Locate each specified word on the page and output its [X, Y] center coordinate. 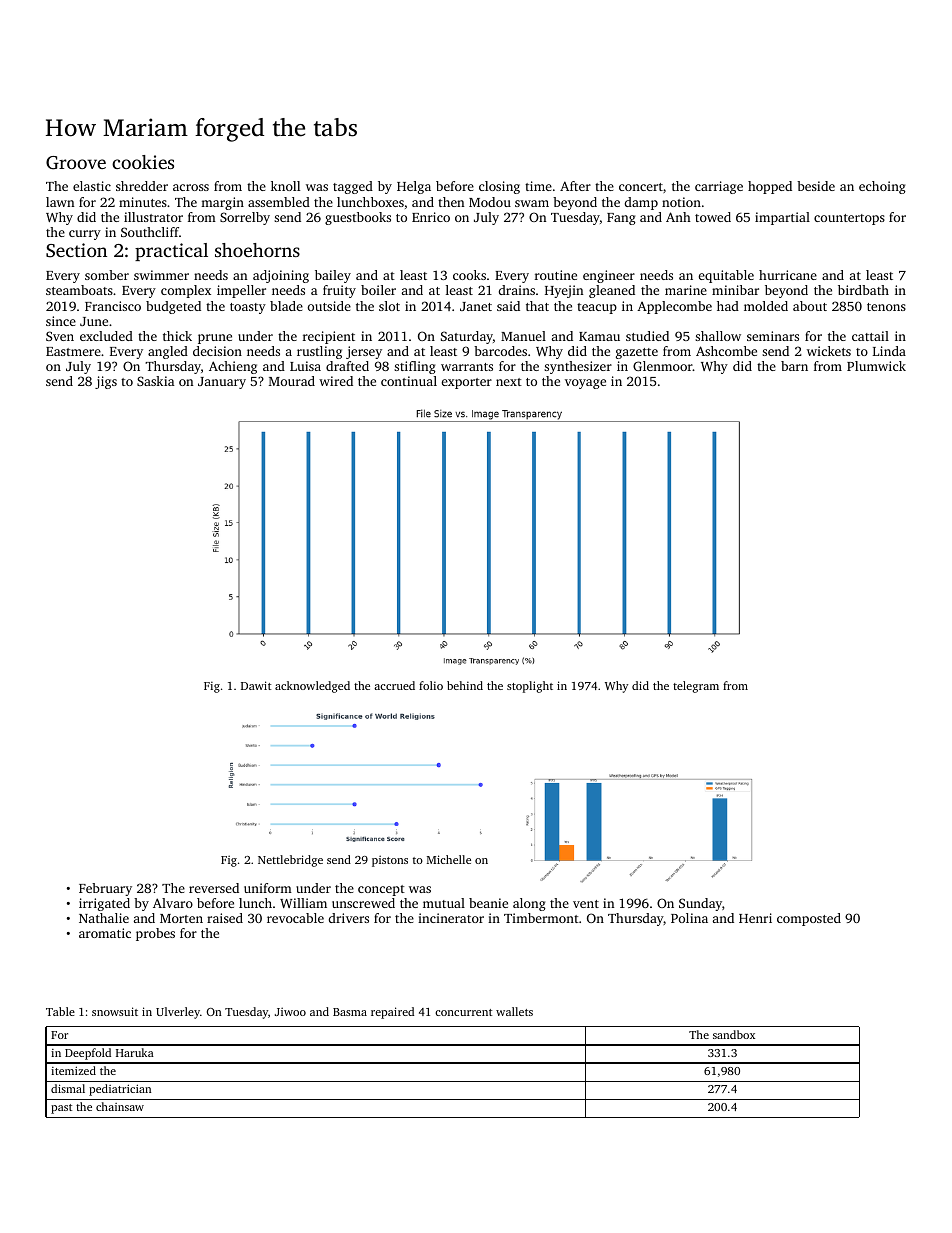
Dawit [256, 685]
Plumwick [876, 366]
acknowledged [312, 687]
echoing [882, 187]
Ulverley [178, 1013]
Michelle [449, 859]
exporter [467, 383]
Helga [414, 187]
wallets [514, 1011]
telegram [696, 687]
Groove [76, 163]
